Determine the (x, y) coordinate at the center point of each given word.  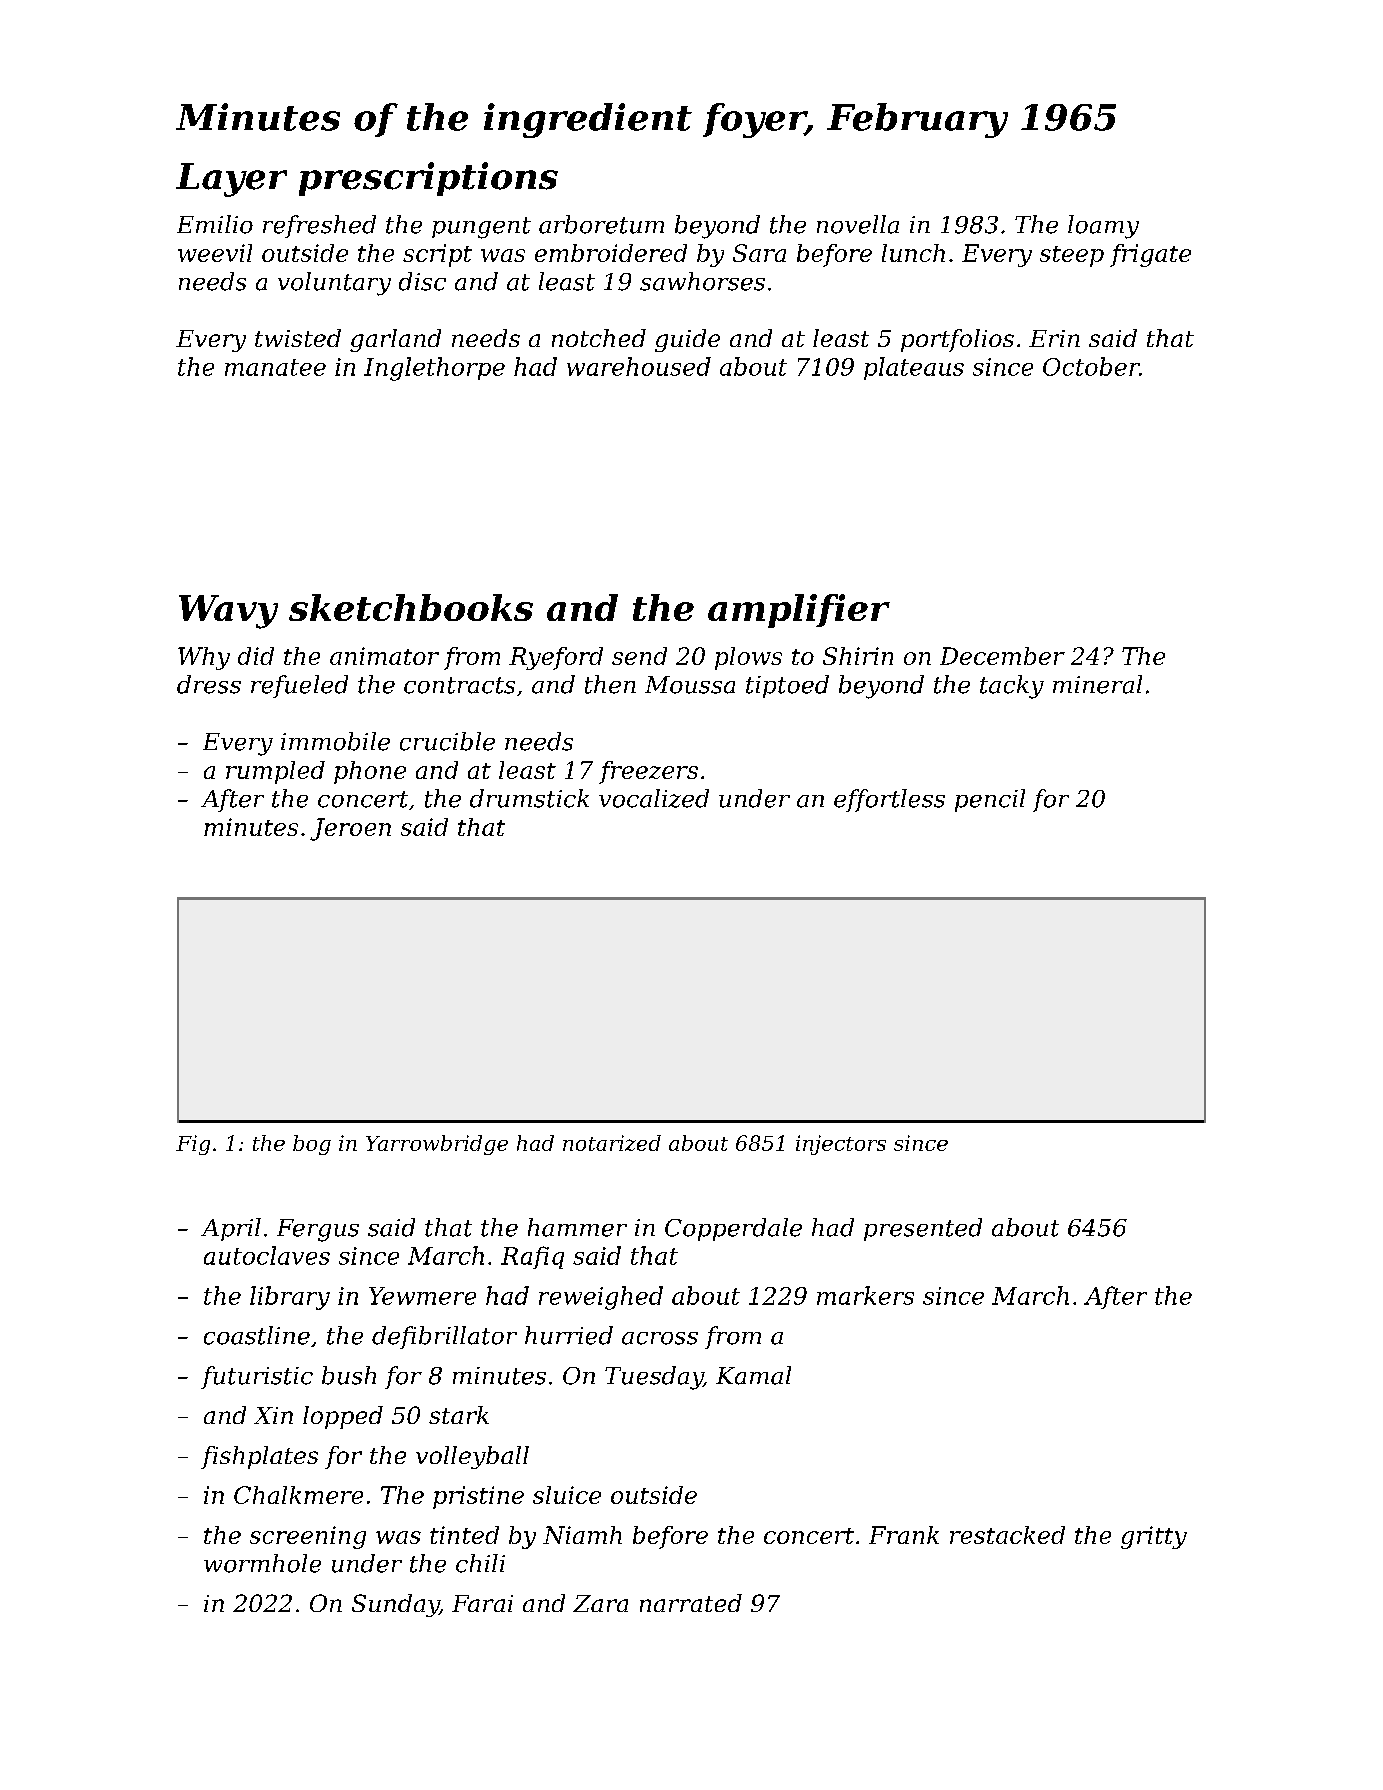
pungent (481, 228)
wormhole (262, 1563)
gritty (1154, 1537)
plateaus (914, 368)
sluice (567, 1495)
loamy (1103, 227)
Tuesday (654, 1378)
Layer (231, 180)
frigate (1150, 255)
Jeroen (350, 829)
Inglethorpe (434, 369)
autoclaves (267, 1255)
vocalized (654, 798)
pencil (990, 800)
